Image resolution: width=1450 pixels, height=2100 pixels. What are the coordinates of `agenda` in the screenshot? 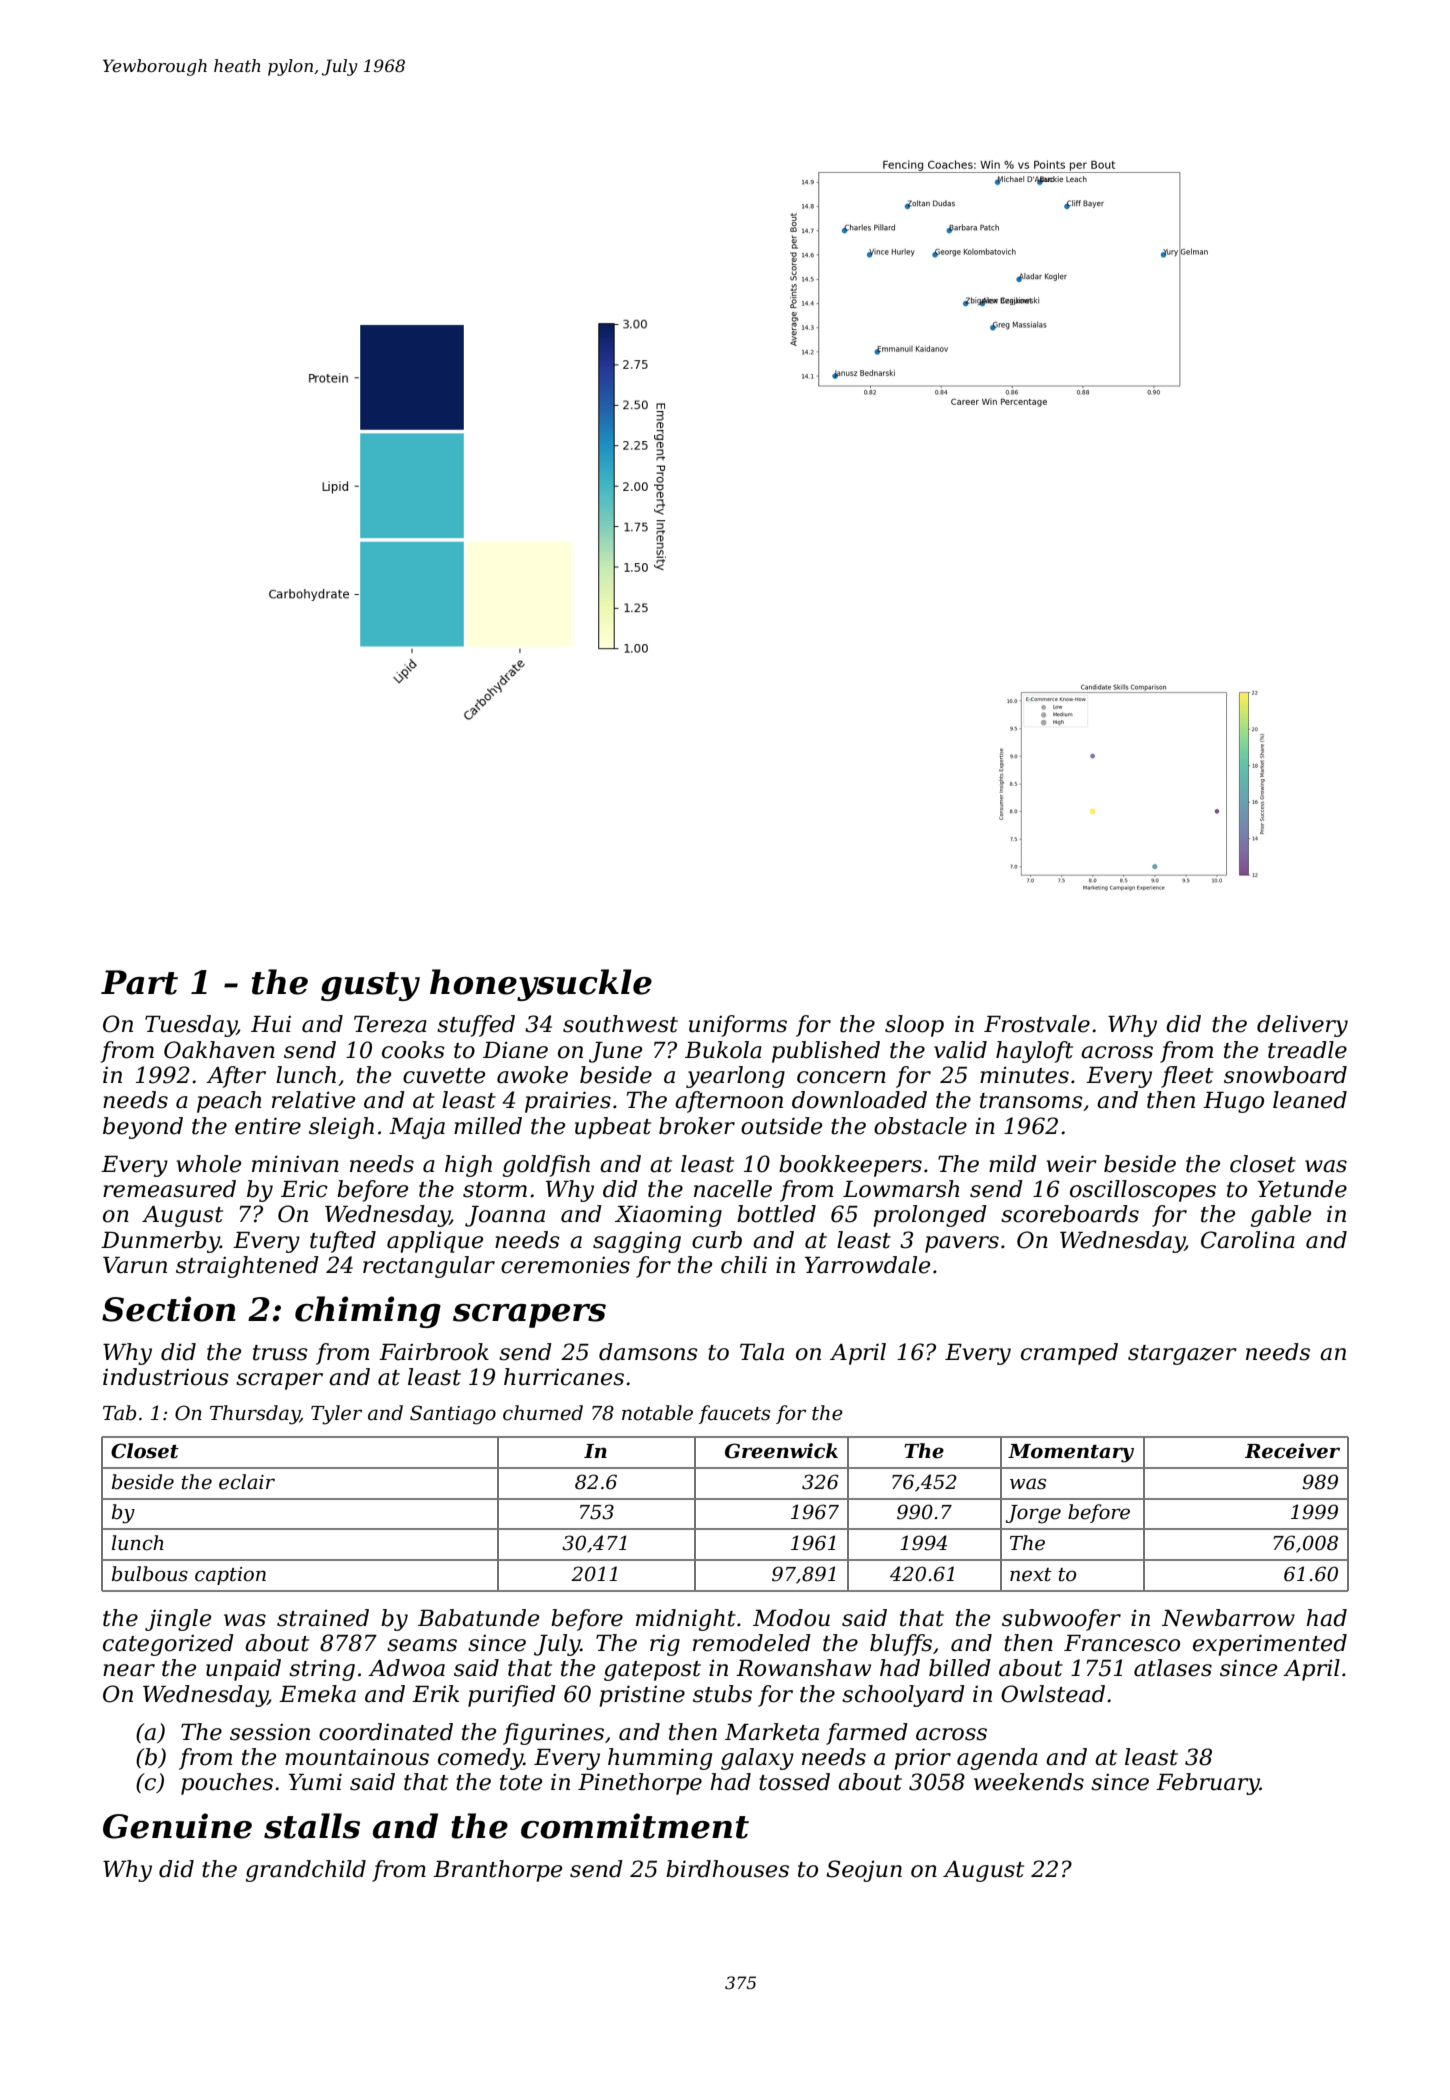 It's located at (997, 1759).
